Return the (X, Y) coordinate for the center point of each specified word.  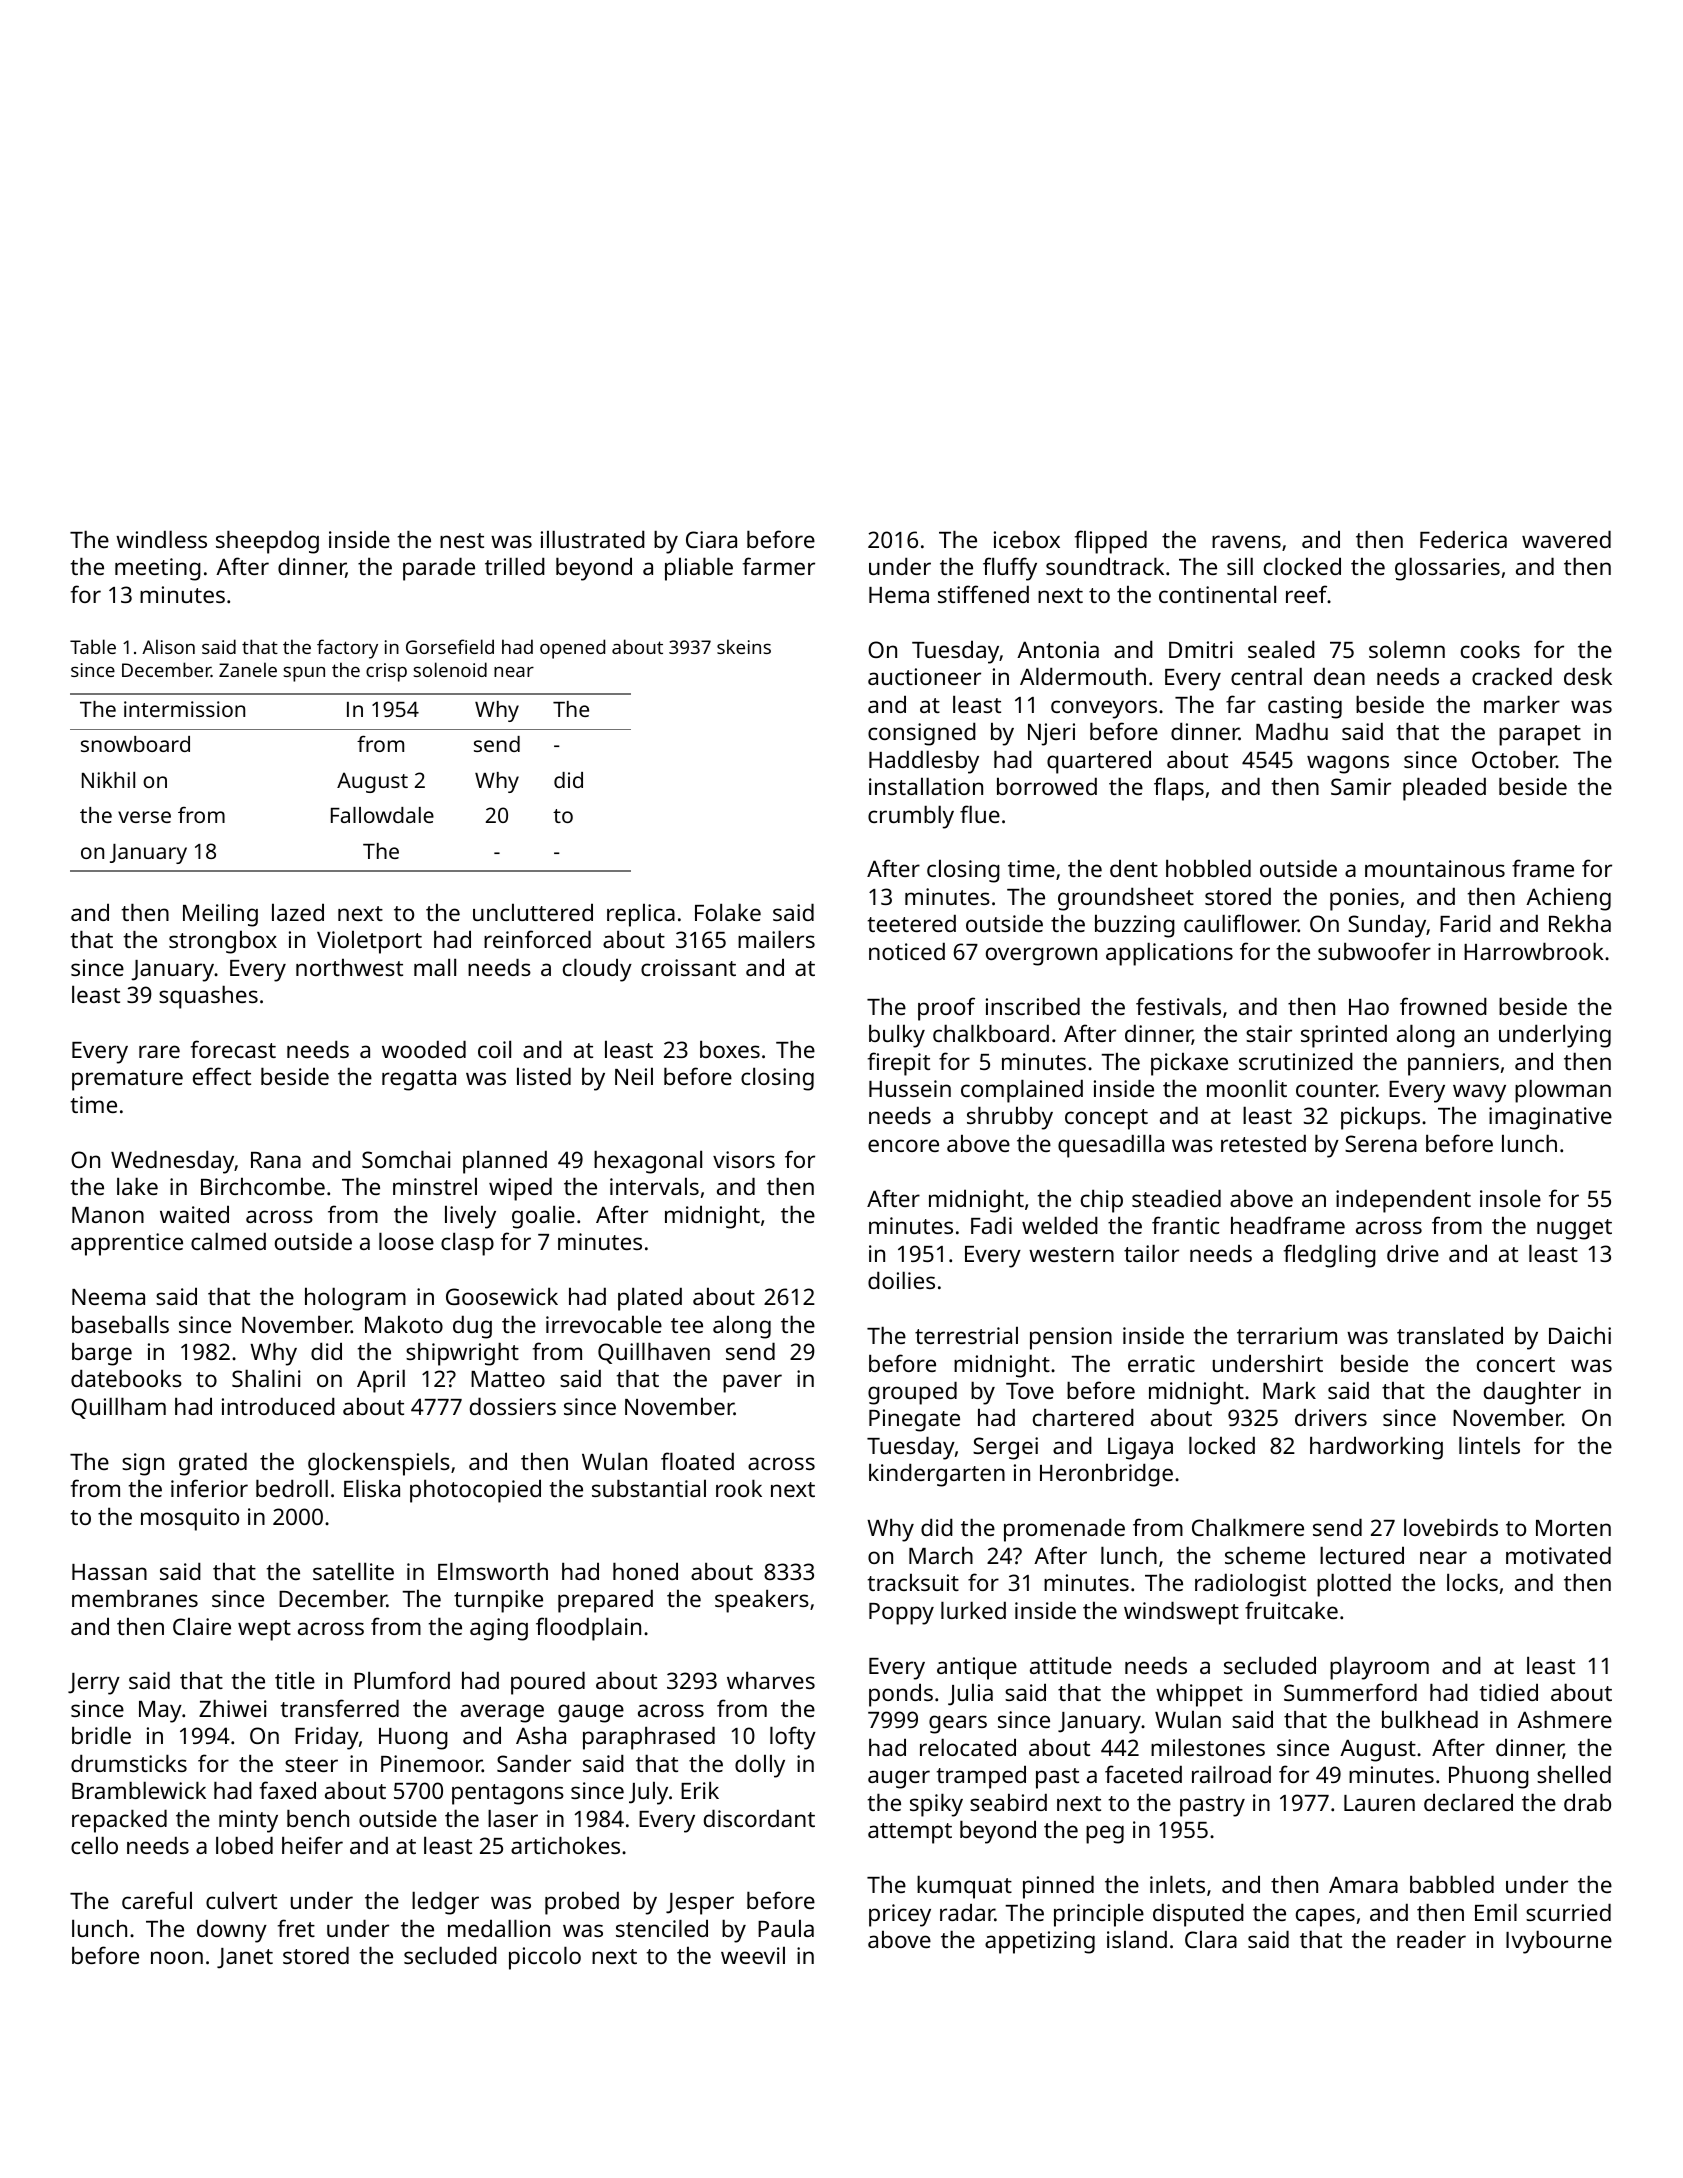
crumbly (911, 817)
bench (318, 1818)
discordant (759, 1818)
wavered (1566, 539)
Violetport (369, 942)
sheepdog (267, 542)
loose (406, 1241)
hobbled (1208, 868)
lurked (973, 1610)
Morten (1573, 1528)
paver (752, 1383)
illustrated (593, 539)
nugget (1574, 1229)
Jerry (94, 1684)
